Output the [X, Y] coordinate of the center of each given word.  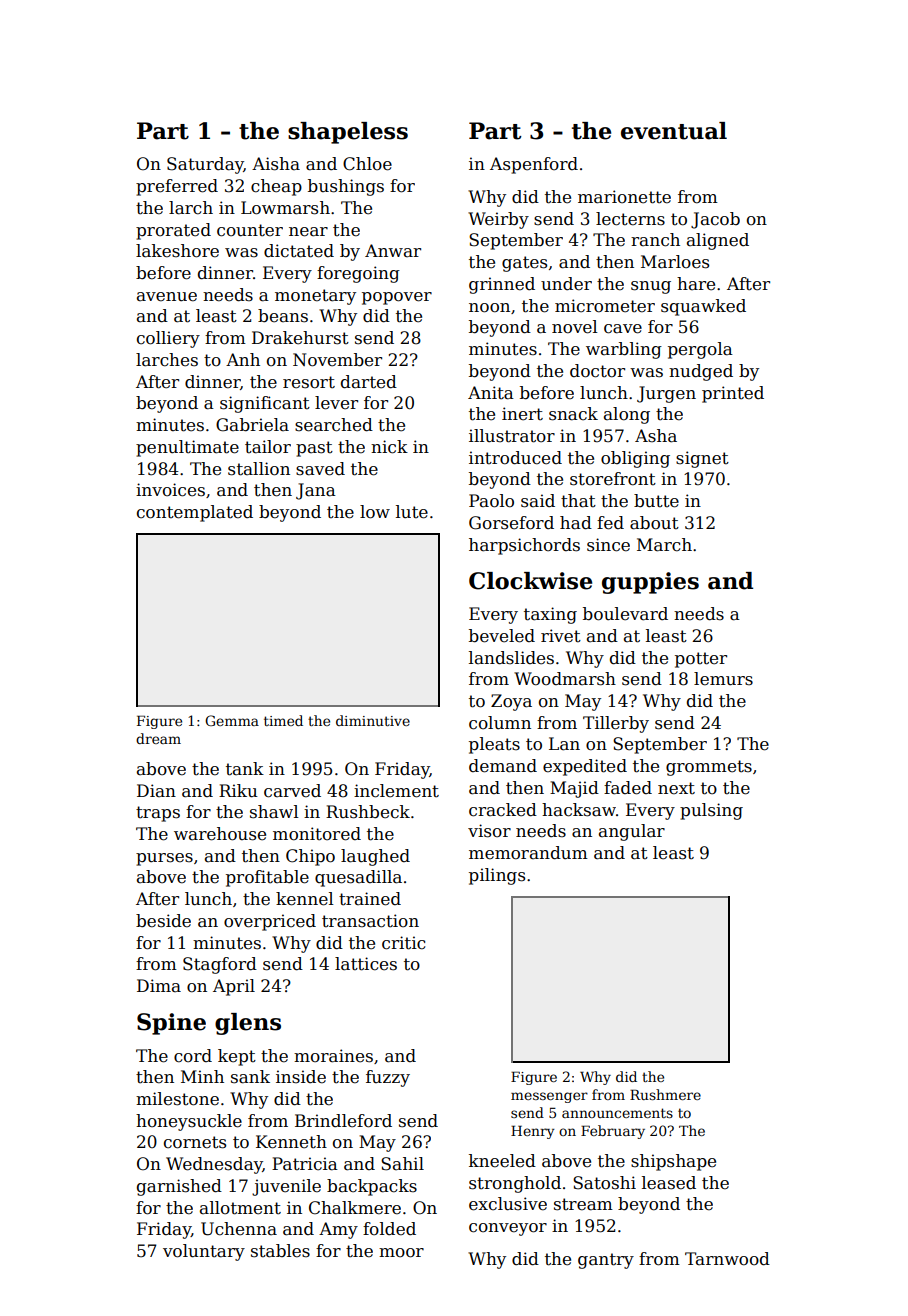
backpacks [372, 1187]
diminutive [373, 720]
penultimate [187, 448]
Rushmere [665, 1094]
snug [651, 287]
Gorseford [511, 523]
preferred [177, 187]
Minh [202, 1076]
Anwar [393, 250]
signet [702, 459]
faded [628, 788]
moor [401, 1253]
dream [158, 738]
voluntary [204, 1252]
